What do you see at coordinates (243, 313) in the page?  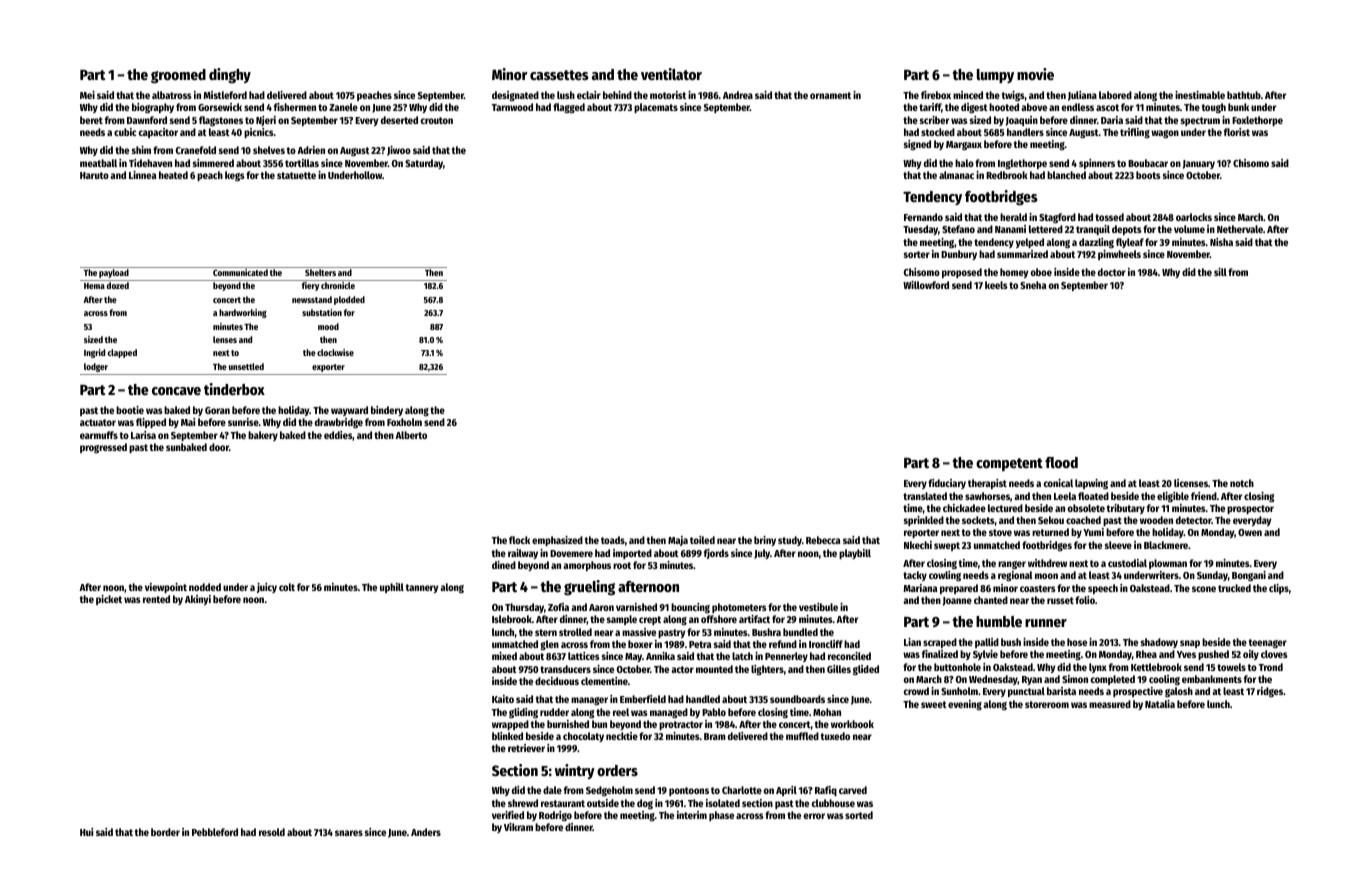 I see `hardworking` at bounding box center [243, 313].
